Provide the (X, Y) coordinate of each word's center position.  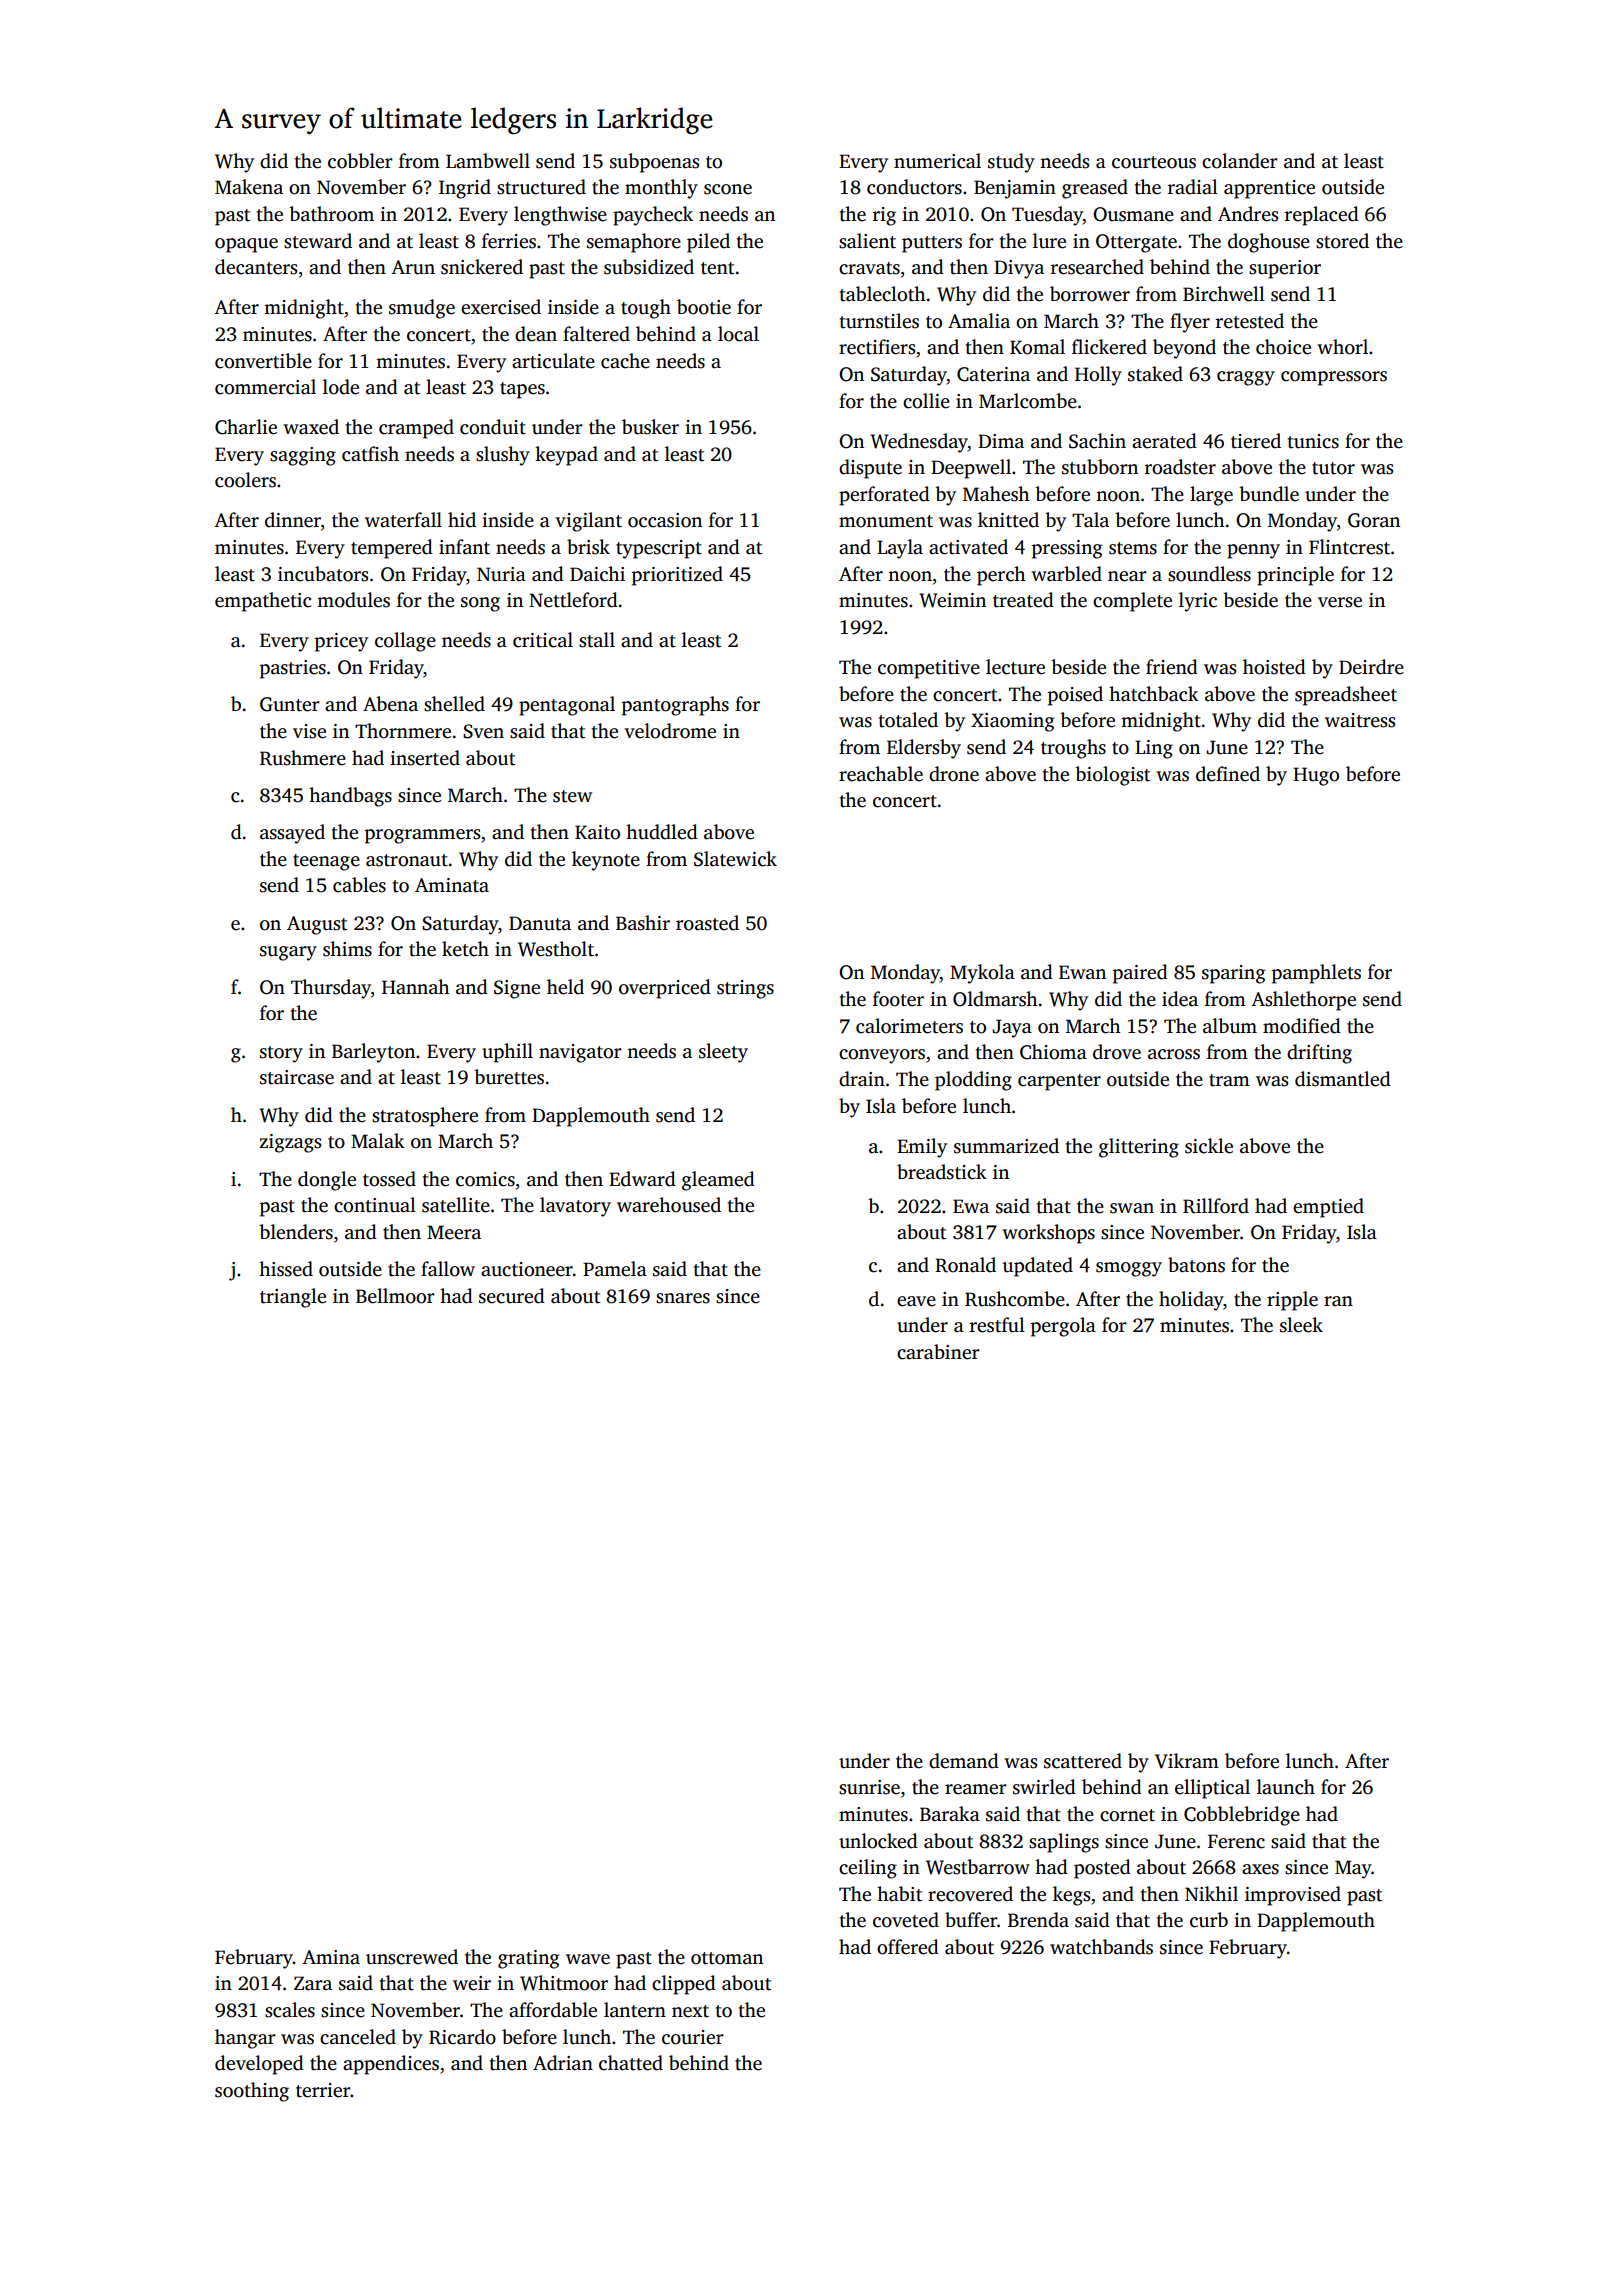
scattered (1083, 1761)
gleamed (718, 1181)
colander (1240, 161)
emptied (1328, 1208)
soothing (252, 2092)
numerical (937, 161)
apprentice (1269, 189)
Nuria (501, 574)
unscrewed (412, 1957)
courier (693, 2037)
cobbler (360, 161)
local (738, 334)
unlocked (878, 1841)
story (281, 1054)
